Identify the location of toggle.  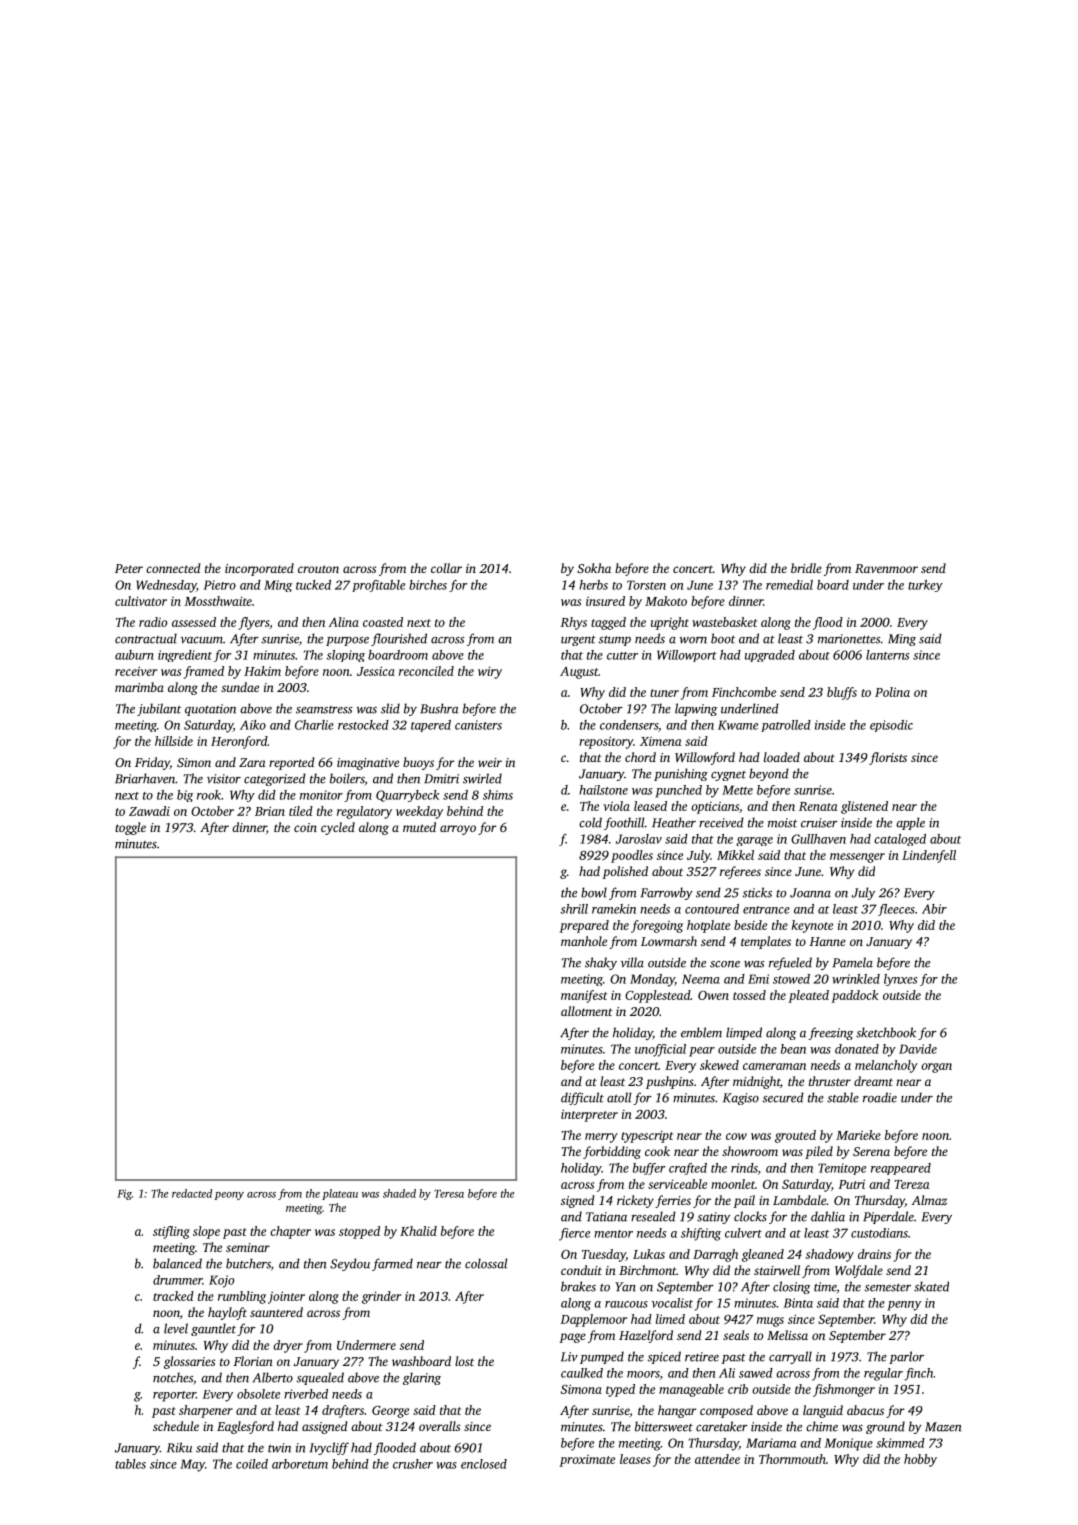
(130, 828).
